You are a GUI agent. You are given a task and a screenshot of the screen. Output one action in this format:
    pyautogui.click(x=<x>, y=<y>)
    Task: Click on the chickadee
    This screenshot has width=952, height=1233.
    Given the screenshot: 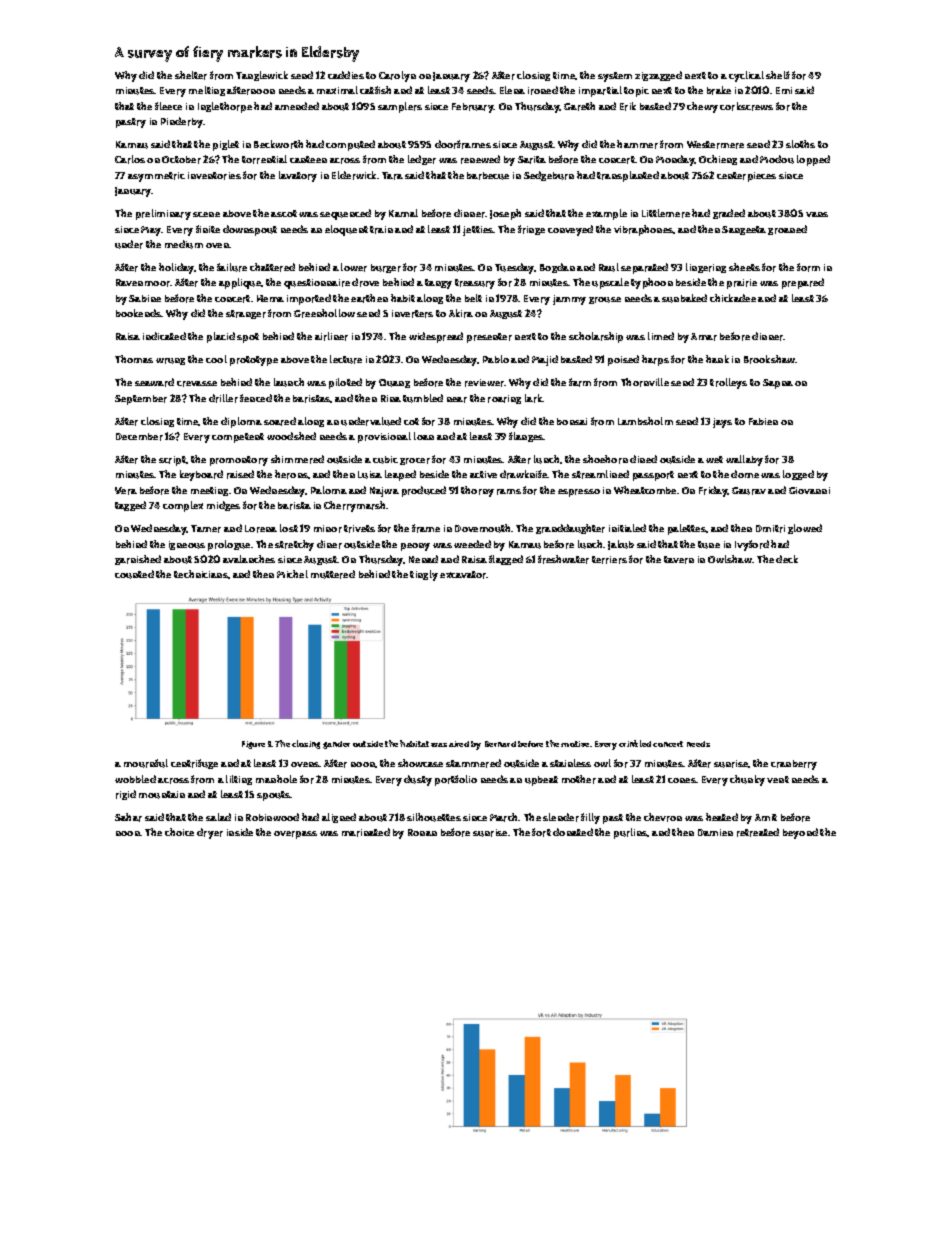 What is the action you would take?
    pyautogui.click(x=733, y=298)
